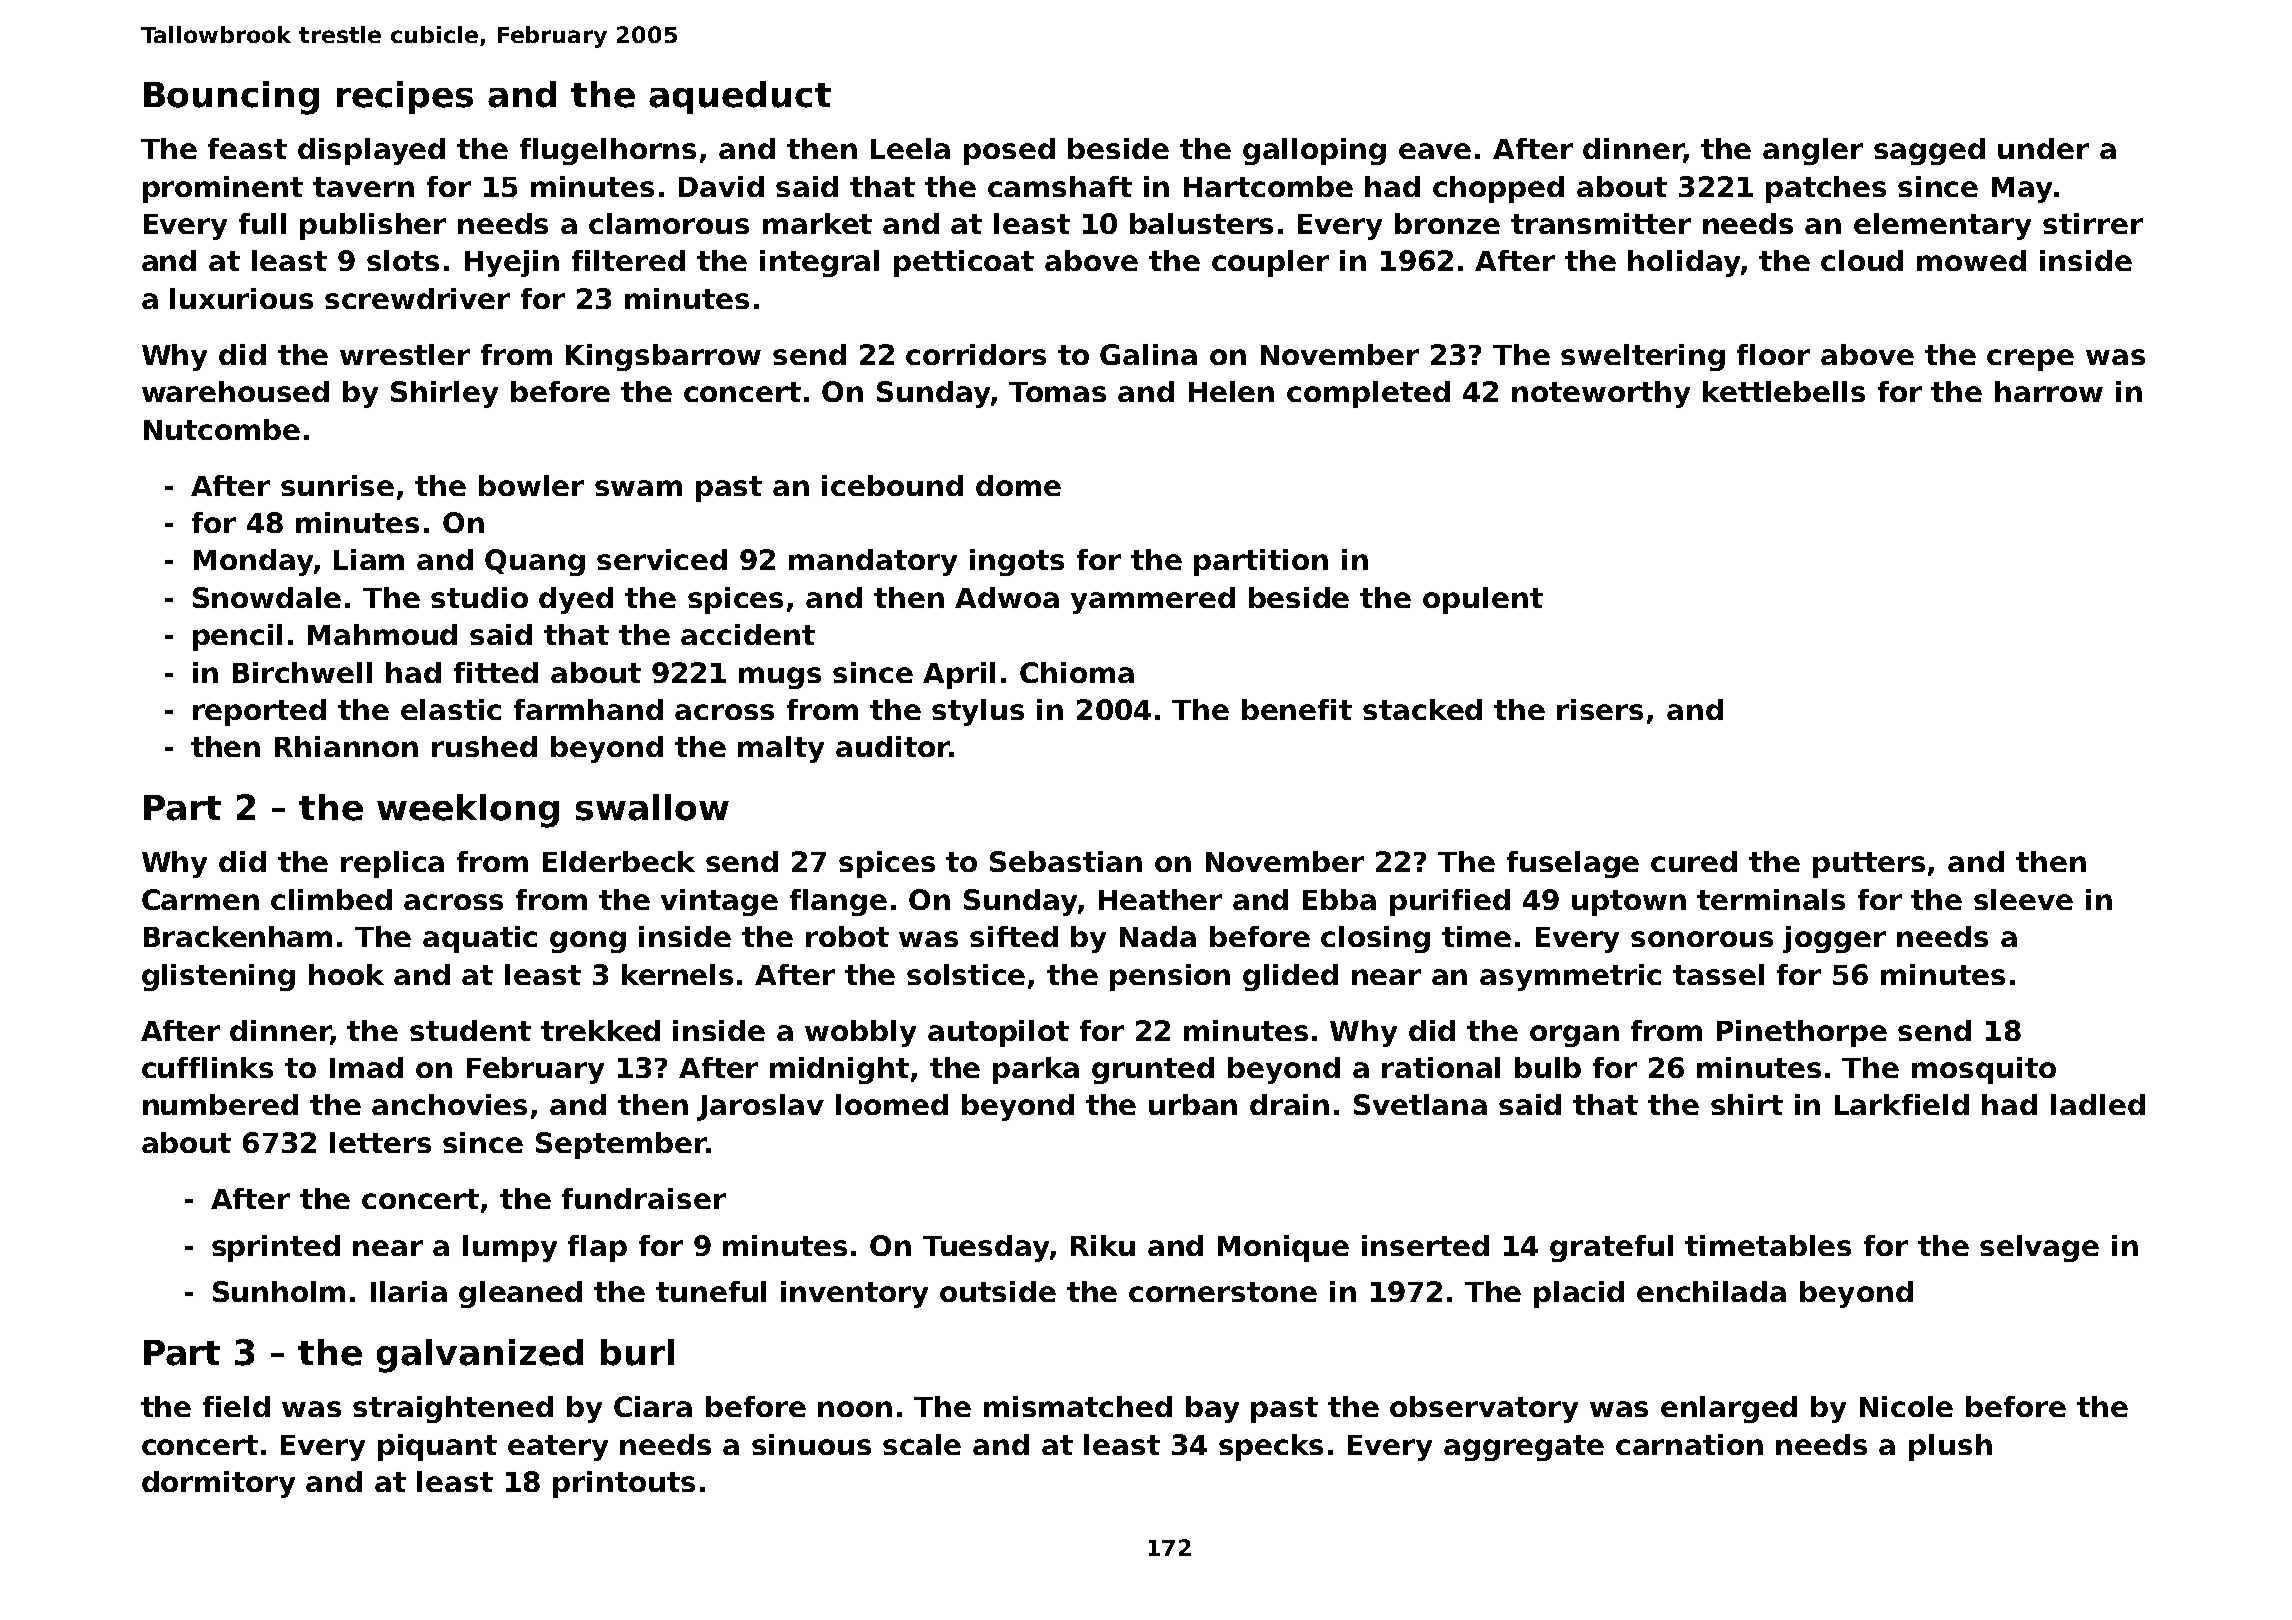 The height and width of the image is (1620, 2292). I want to click on angler, so click(1813, 151).
